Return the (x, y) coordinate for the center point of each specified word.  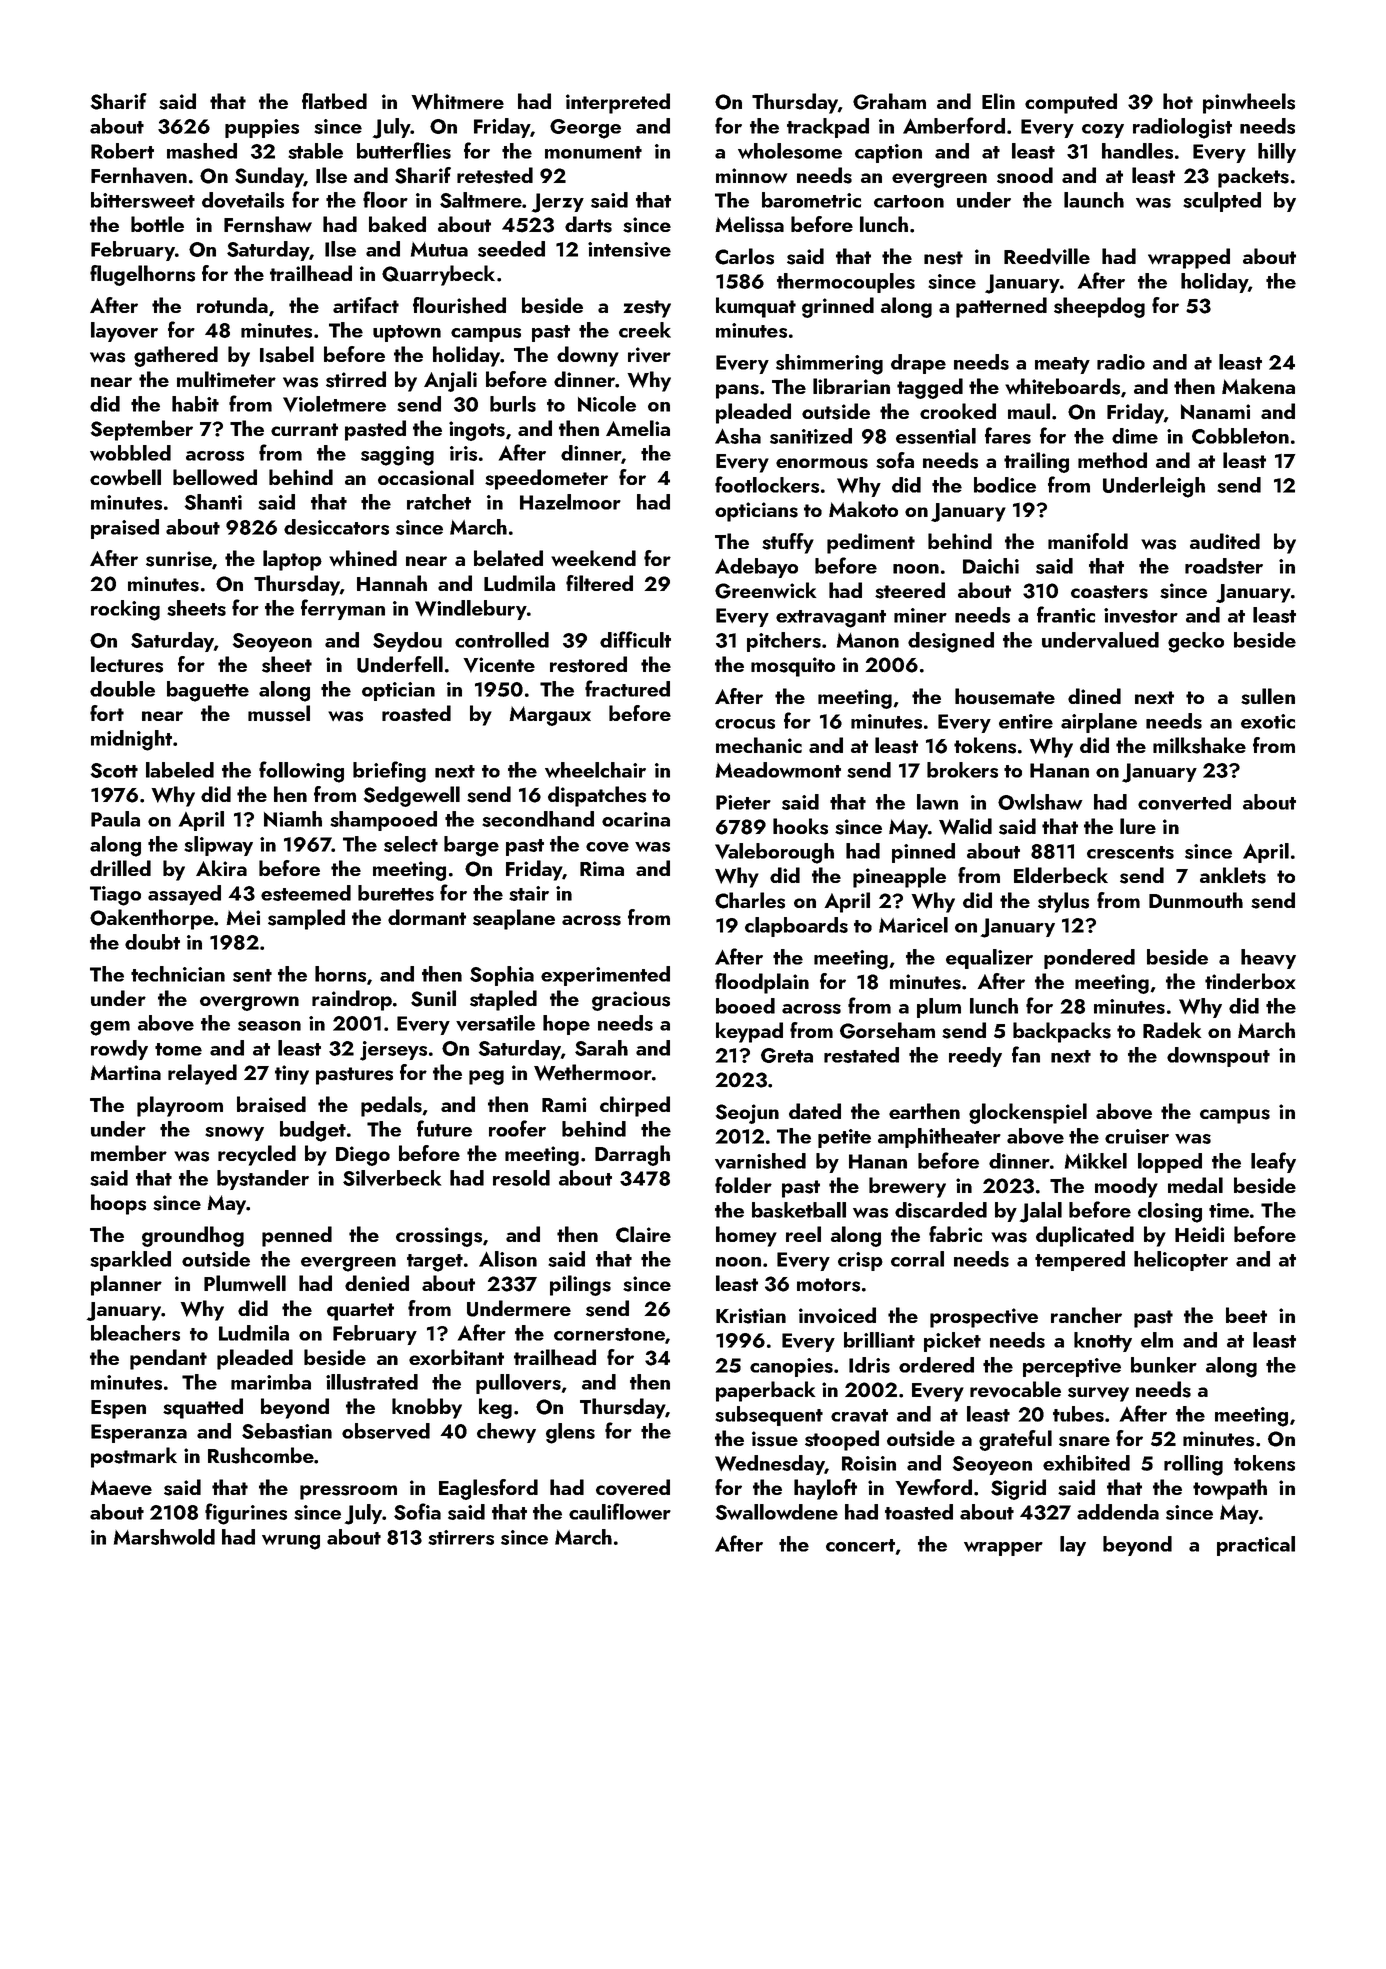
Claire (643, 1234)
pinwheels (1249, 103)
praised (125, 529)
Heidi (1199, 1234)
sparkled (130, 1261)
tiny (292, 1075)
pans (737, 391)
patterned (1001, 307)
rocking (125, 610)
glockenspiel (1028, 1113)
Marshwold (164, 1537)
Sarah (601, 1048)
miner (920, 615)
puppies (262, 128)
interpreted (618, 103)
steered (910, 590)
